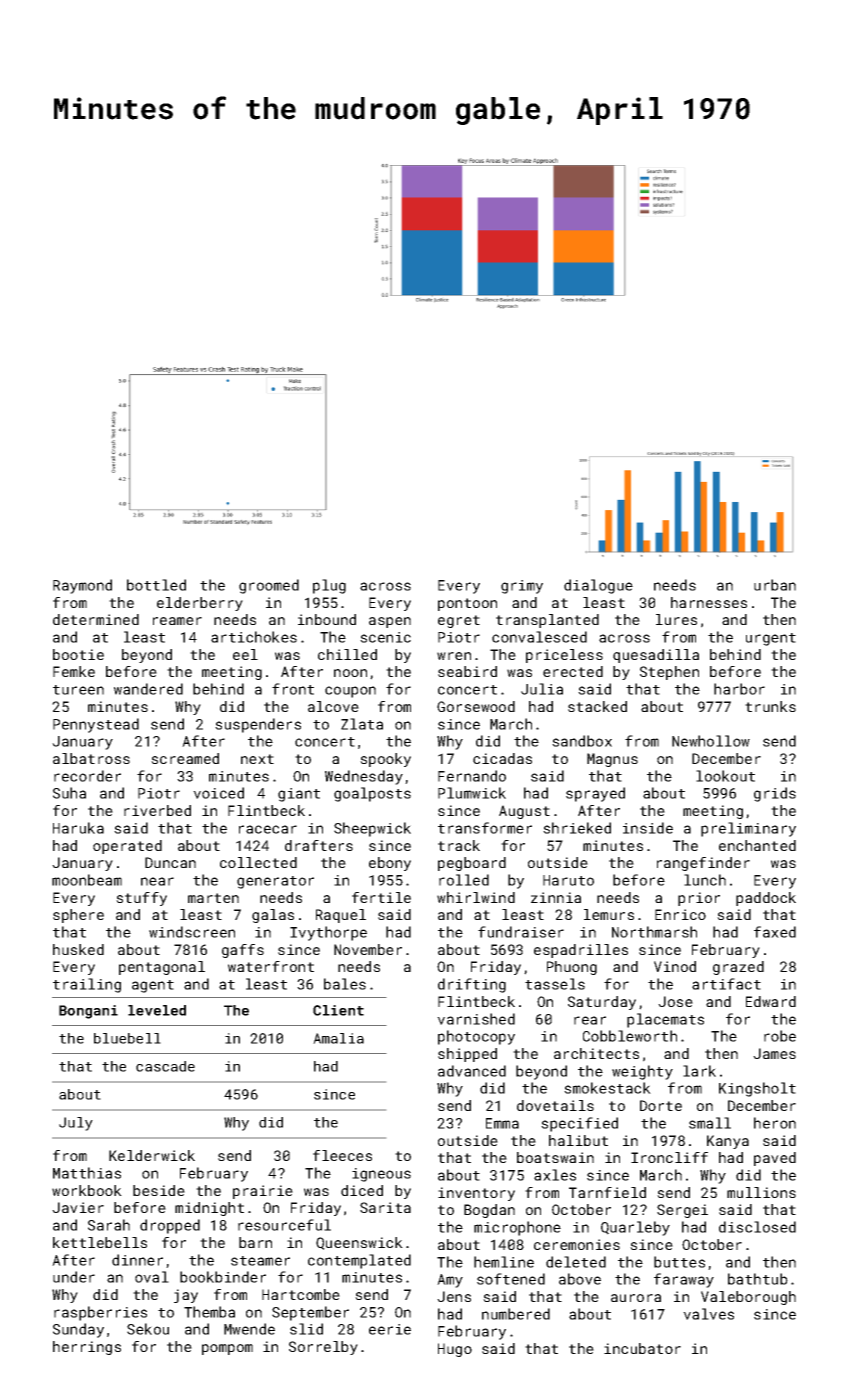  Describe the element at coordinates (455, 1350) in the document. I see `Hugo` at that location.
